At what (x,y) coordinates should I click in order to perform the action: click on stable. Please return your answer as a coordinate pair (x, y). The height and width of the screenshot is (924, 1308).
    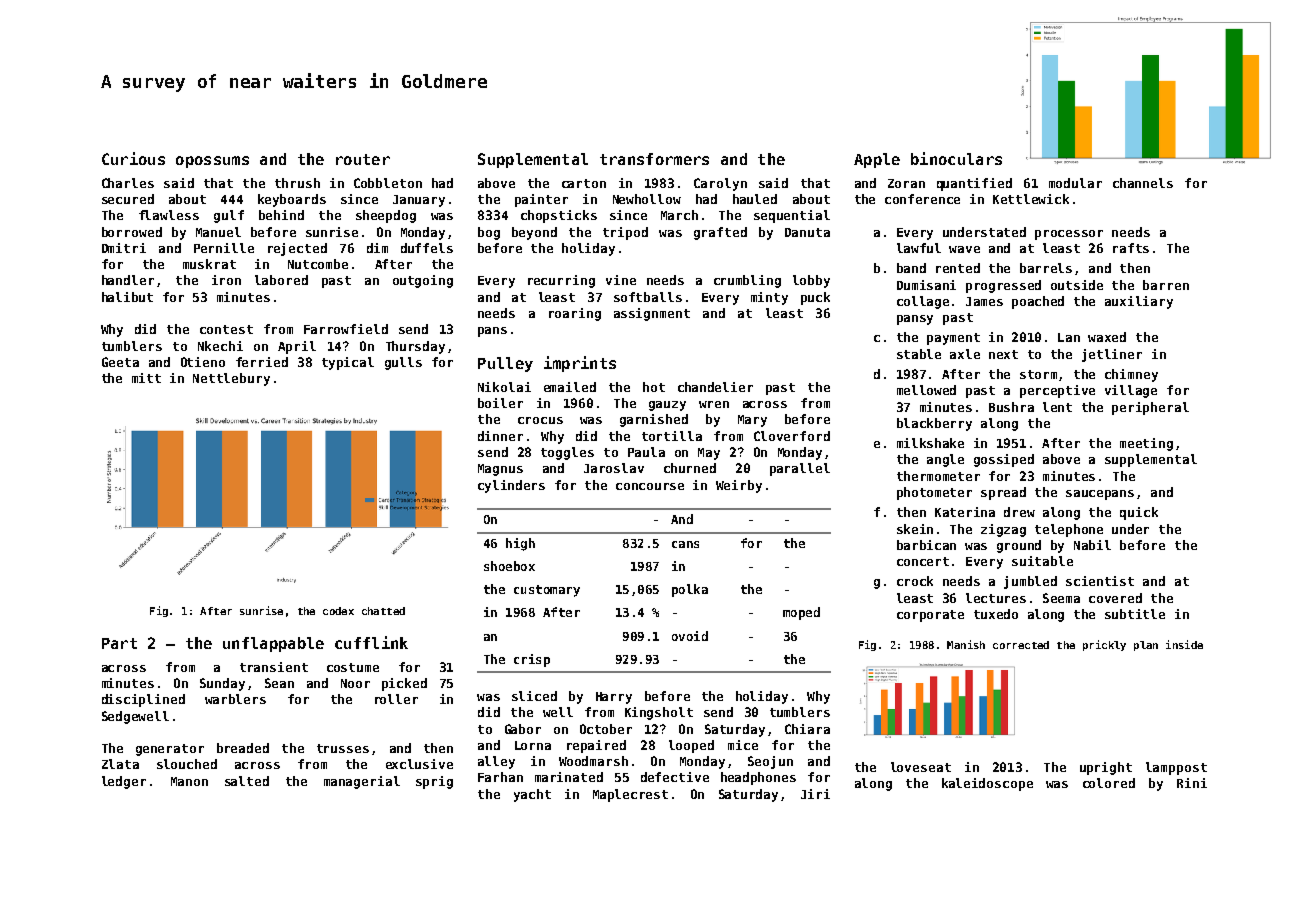
    Looking at the image, I should click on (919, 354).
